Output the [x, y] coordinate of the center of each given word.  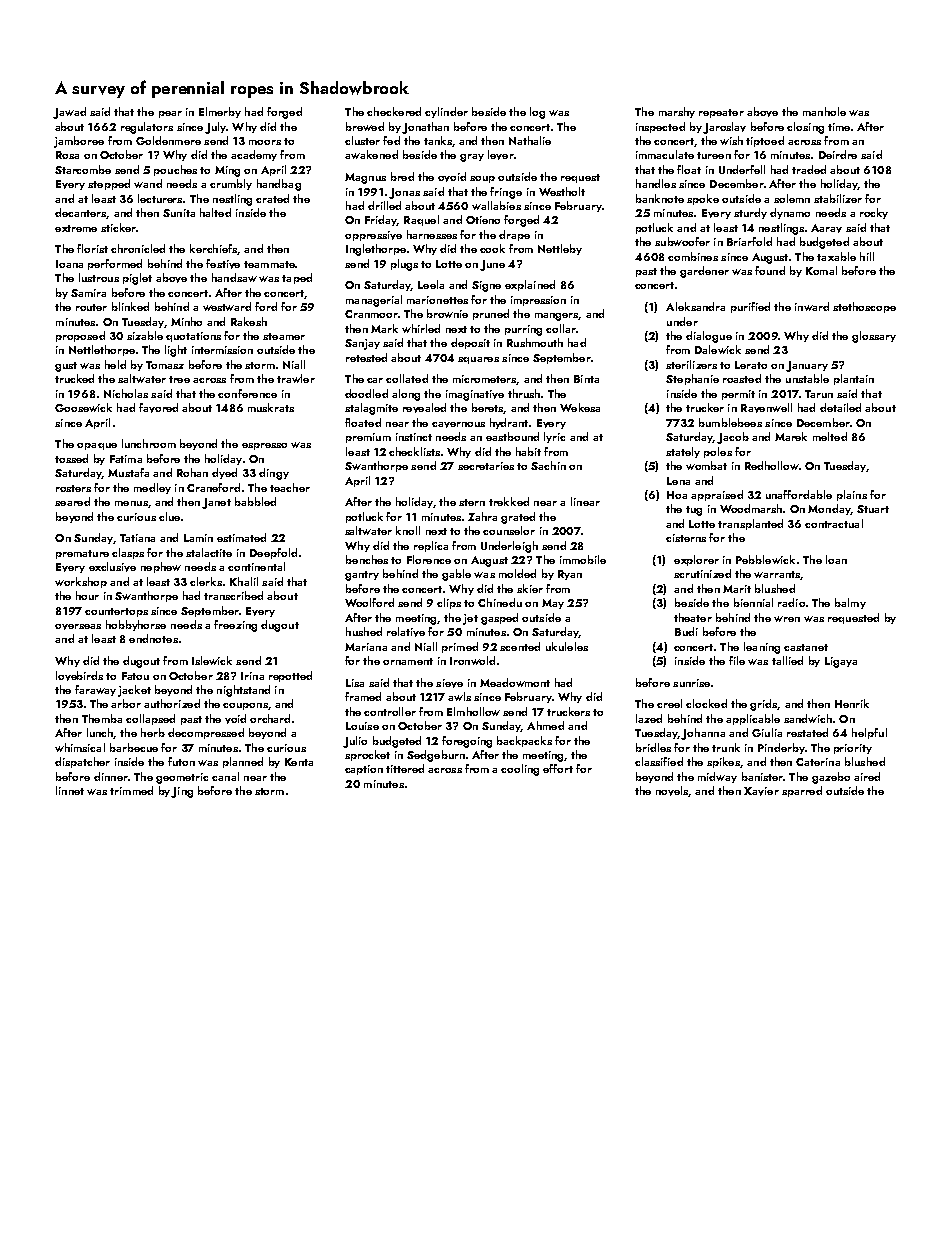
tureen [714, 155]
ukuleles [567, 646]
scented [520, 646]
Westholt [562, 191]
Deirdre [838, 154]
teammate [269, 264]
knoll [408, 530]
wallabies [496, 205]
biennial [753, 602]
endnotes [153, 638]
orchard [270, 718]
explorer [696, 560]
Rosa [67, 155]
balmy [850, 603]
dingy [274, 474]
